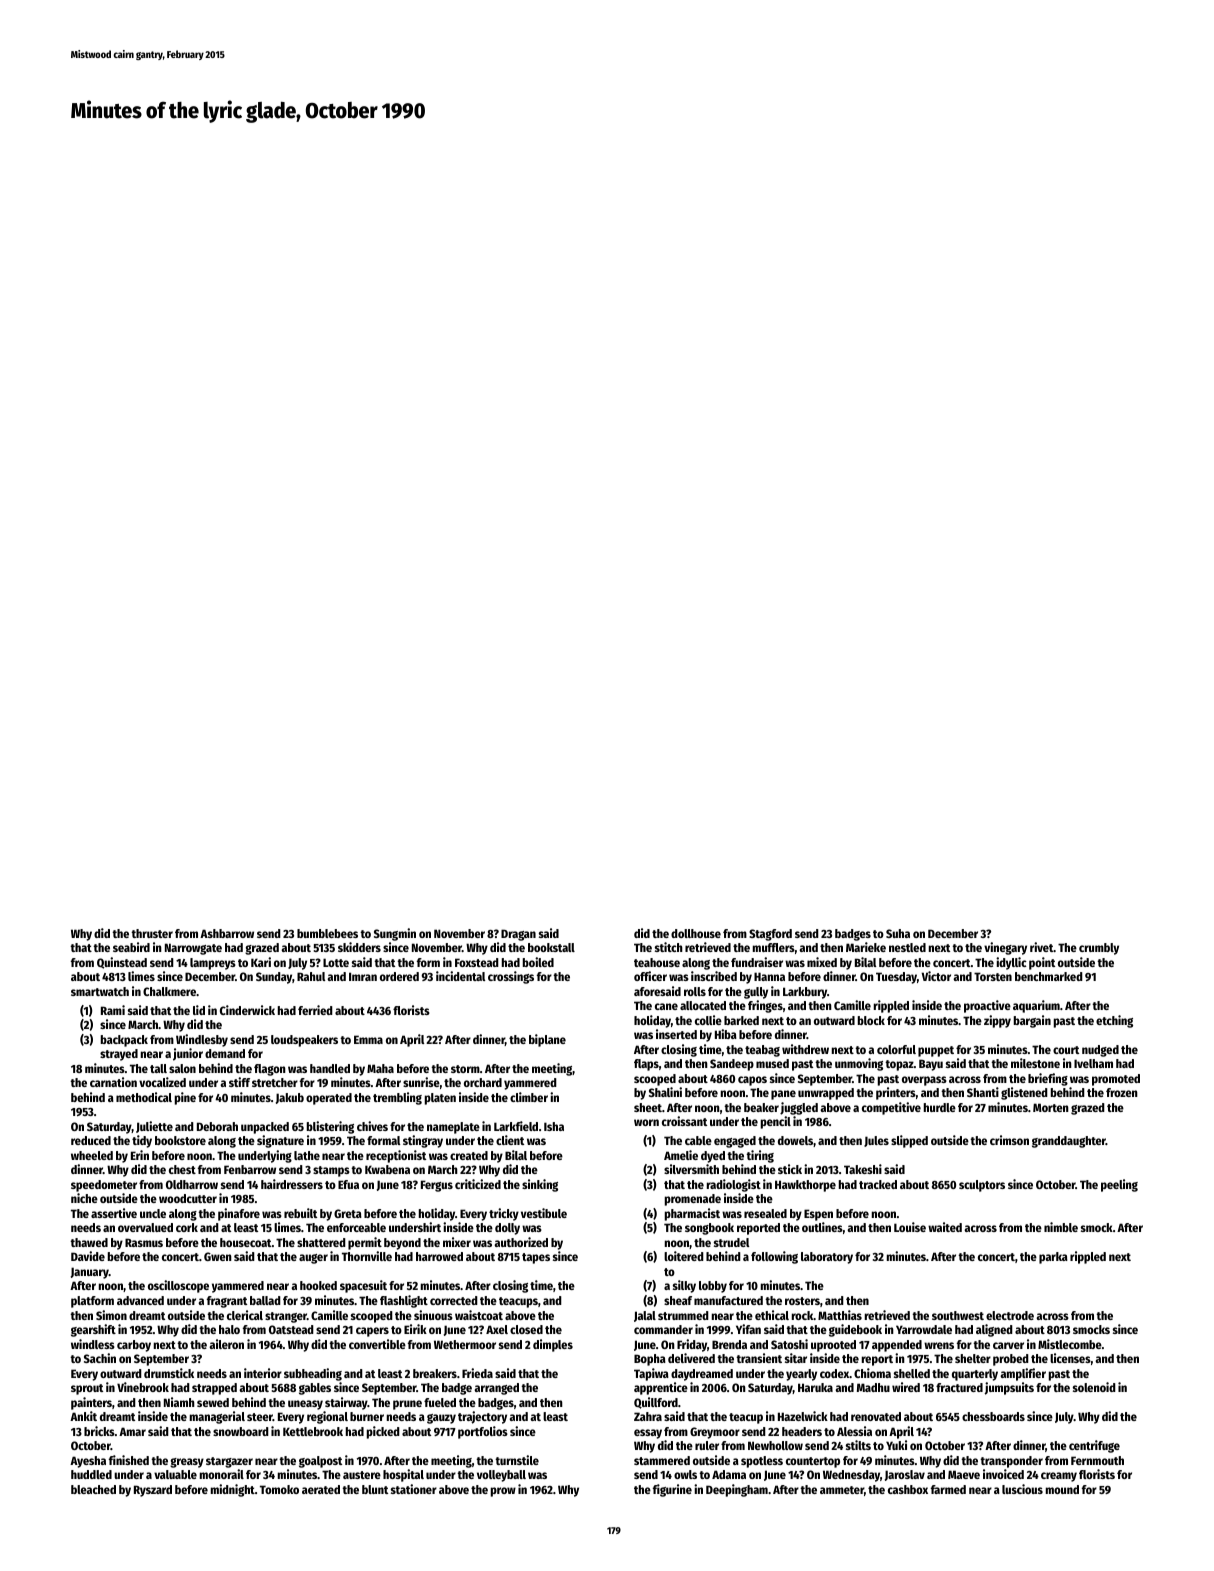 The height and width of the screenshot is (1571, 1214). Describe the element at coordinates (805, 1186) in the screenshot. I see `Hawkthorpe` at that location.
